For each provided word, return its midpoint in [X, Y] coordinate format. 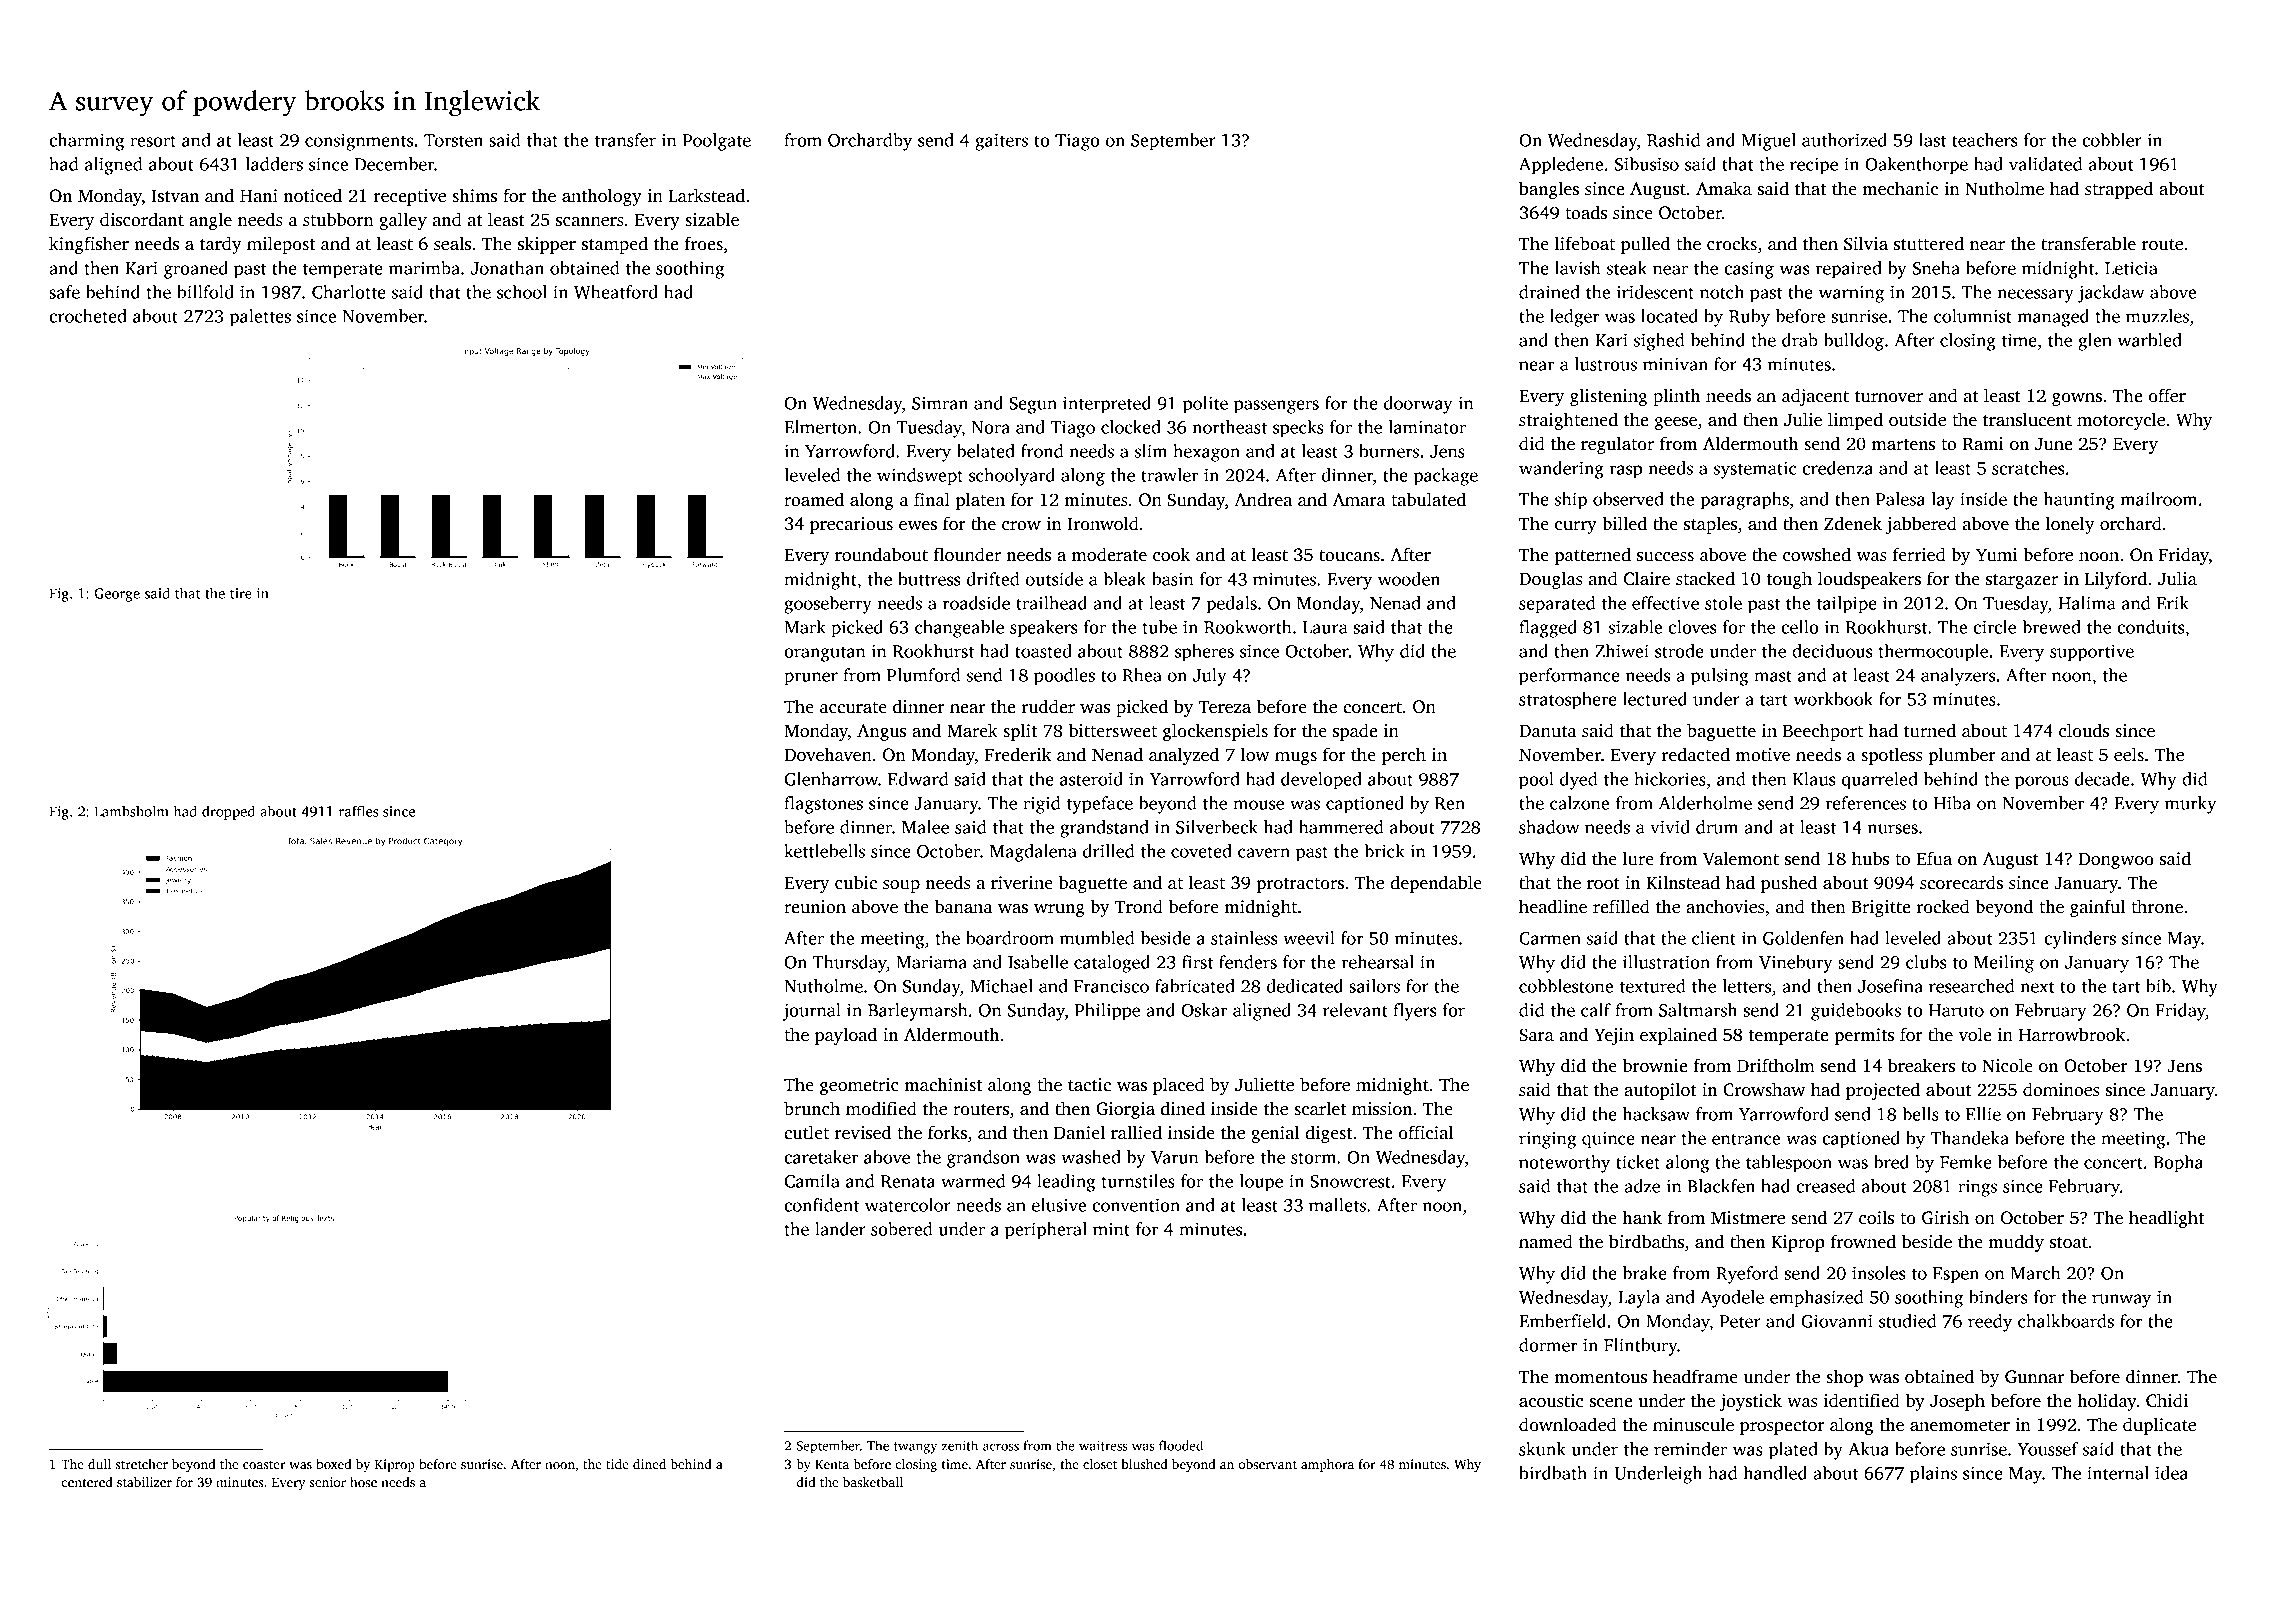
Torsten [453, 140]
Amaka [1724, 188]
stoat [2069, 1243]
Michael [1001, 986]
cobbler [2112, 140]
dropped [228, 812]
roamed [814, 499]
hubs [1870, 858]
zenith [960, 1445]
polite [1205, 405]
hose [363, 1482]
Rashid [1673, 140]
